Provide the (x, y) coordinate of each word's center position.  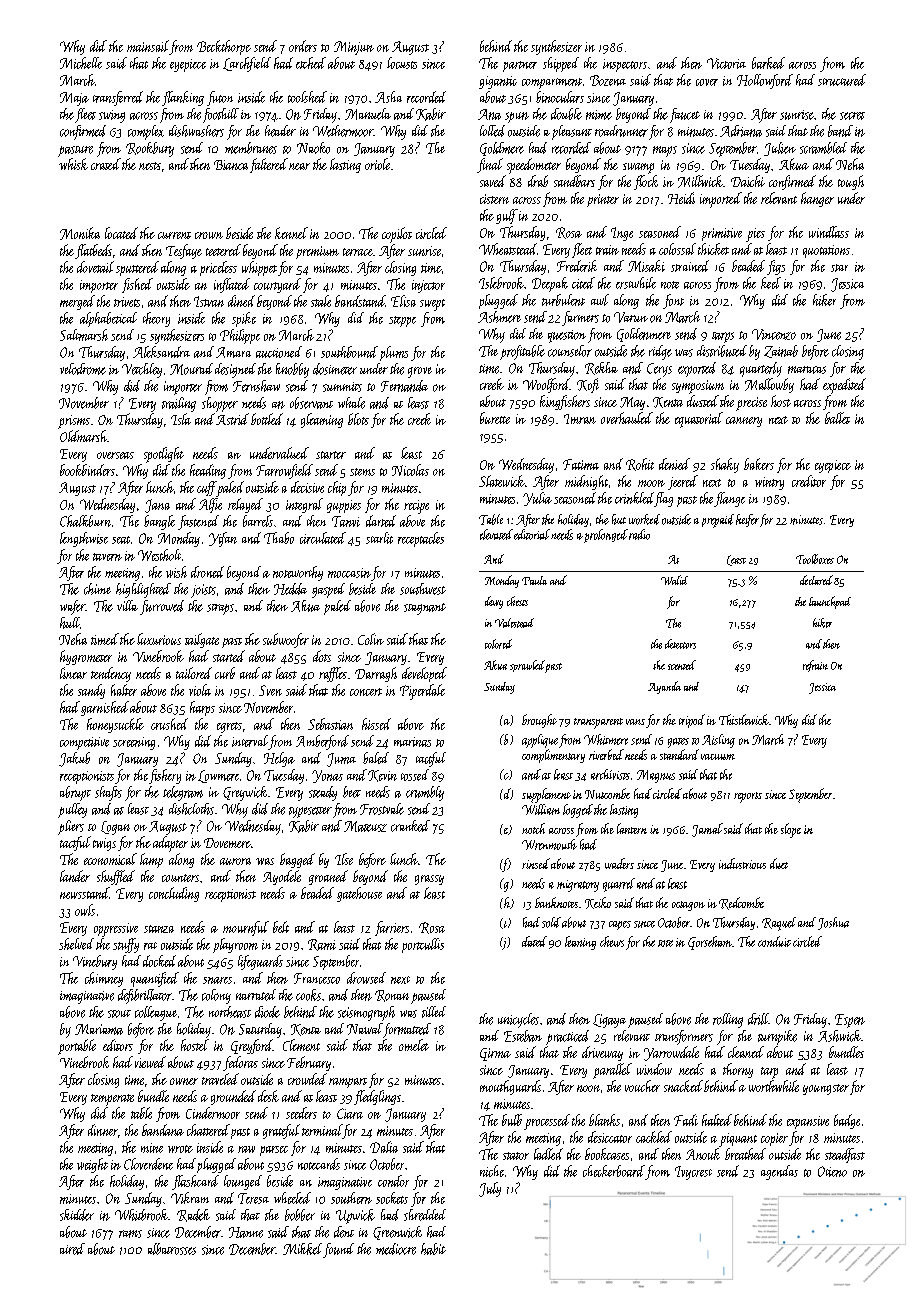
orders (303, 46)
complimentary (553, 756)
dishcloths (191, 809)
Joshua (833, 923)
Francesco (317, 978)
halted (717, 1120)
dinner (103, 1130)
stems (362, 472)
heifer (747, 520)
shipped (561, 64)
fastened (198, 522)
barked (768, 63)
